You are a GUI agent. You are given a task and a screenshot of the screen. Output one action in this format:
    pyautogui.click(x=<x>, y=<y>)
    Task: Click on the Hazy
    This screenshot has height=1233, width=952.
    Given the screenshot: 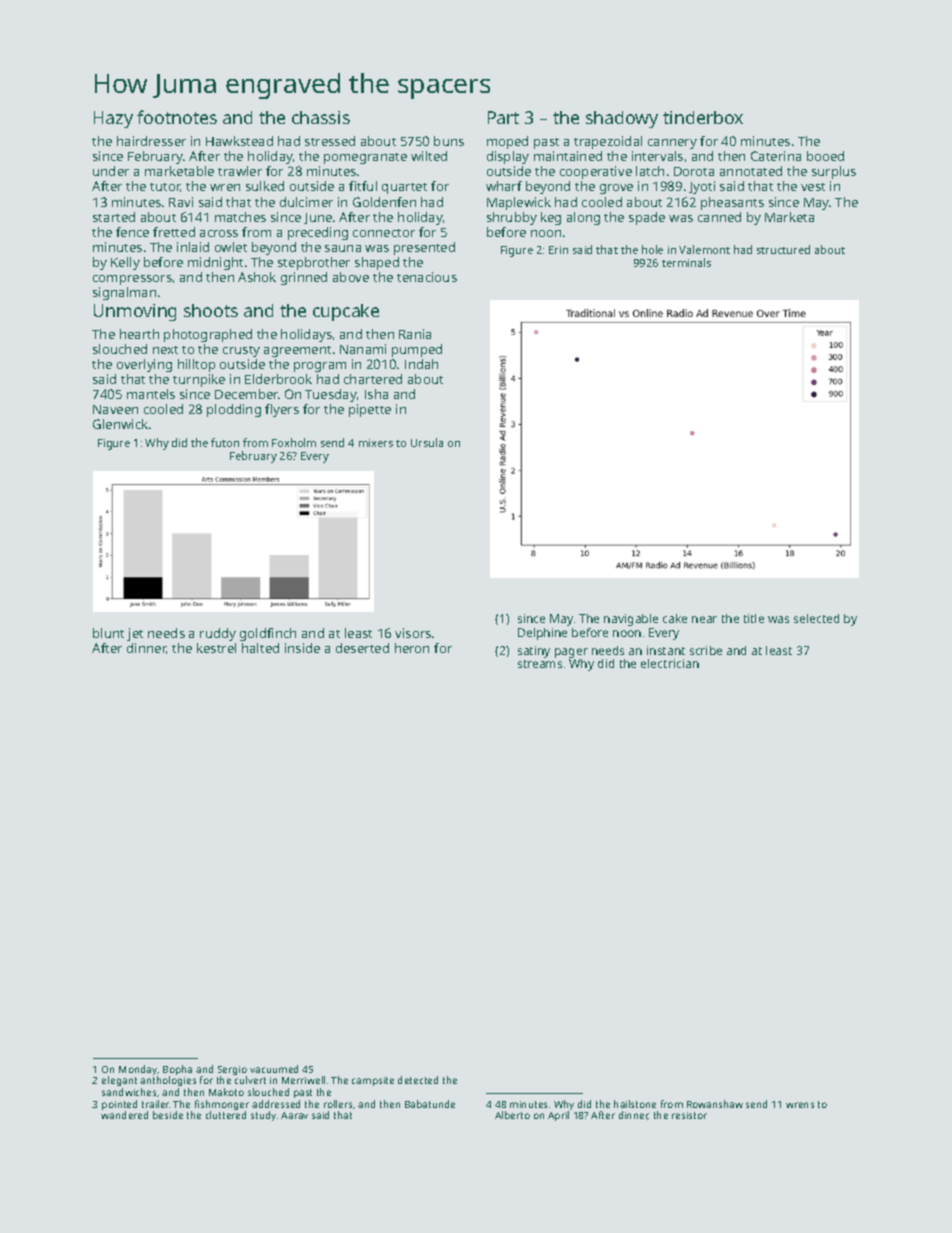 What is the action you would take?
    pyautogui.click(x=113, y=119)
